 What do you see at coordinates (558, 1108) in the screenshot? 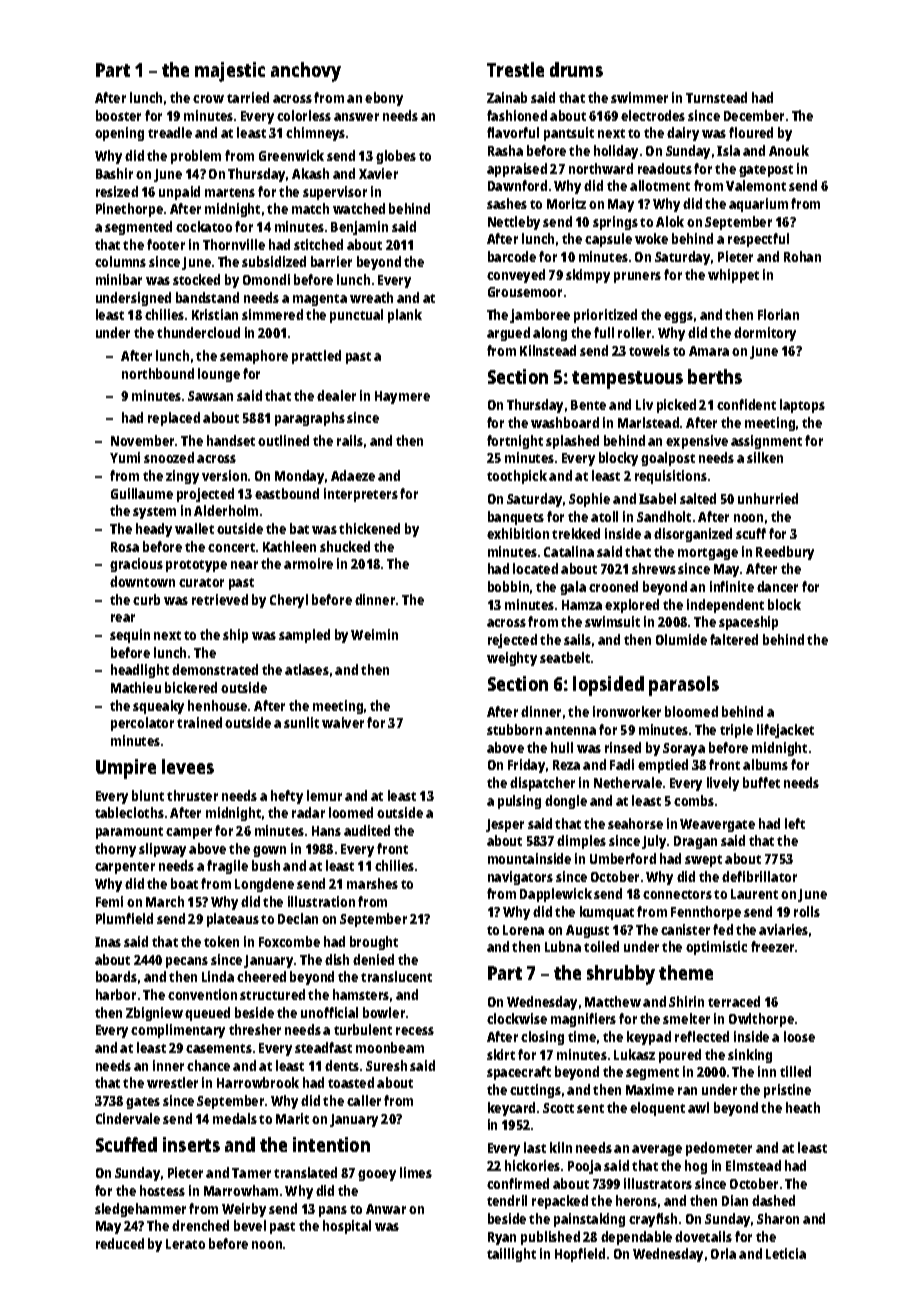
I see `Scott` at bounding box center [558, 1108].
